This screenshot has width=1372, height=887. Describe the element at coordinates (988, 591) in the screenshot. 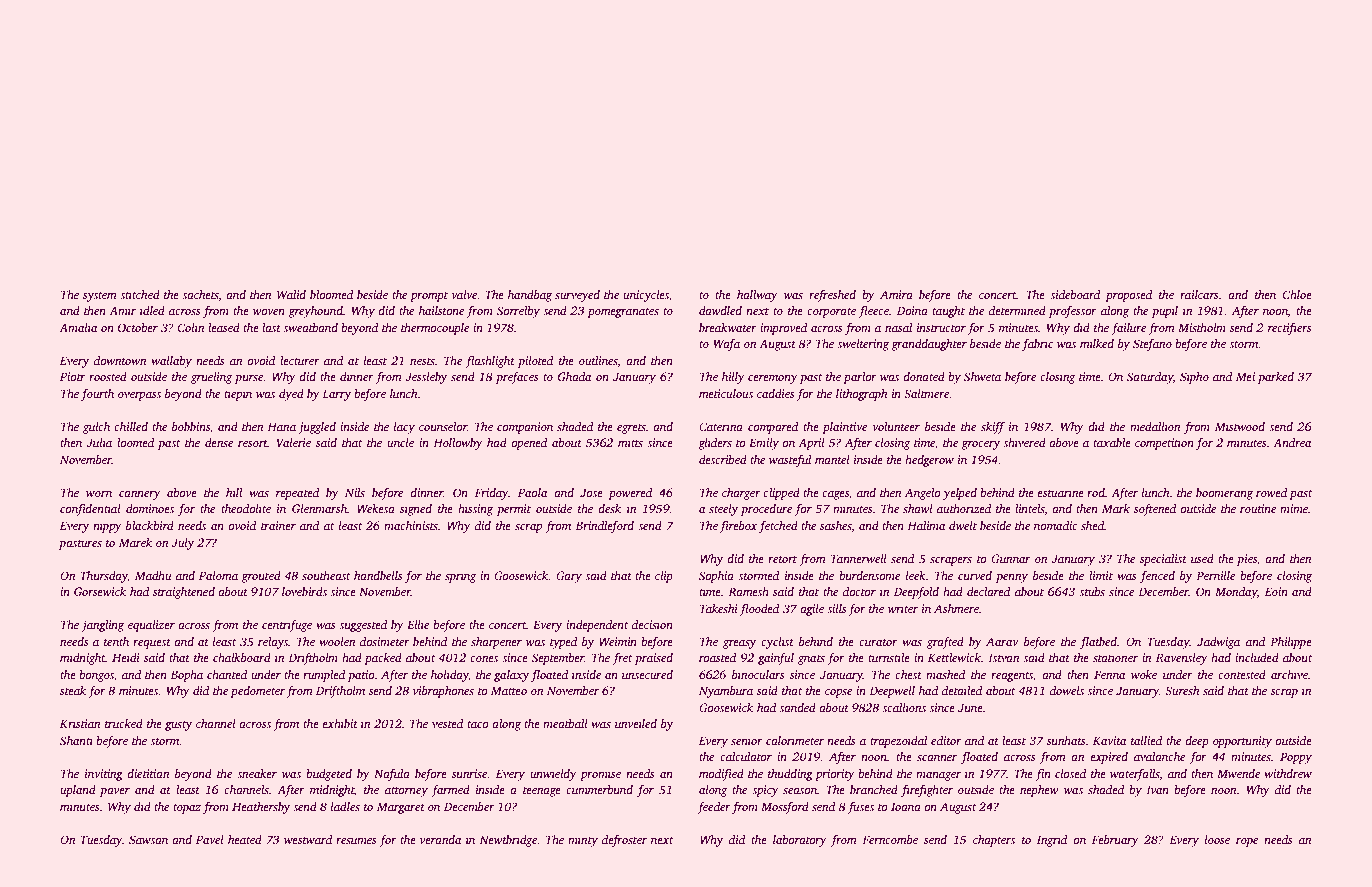

I see `declared` at that location.
